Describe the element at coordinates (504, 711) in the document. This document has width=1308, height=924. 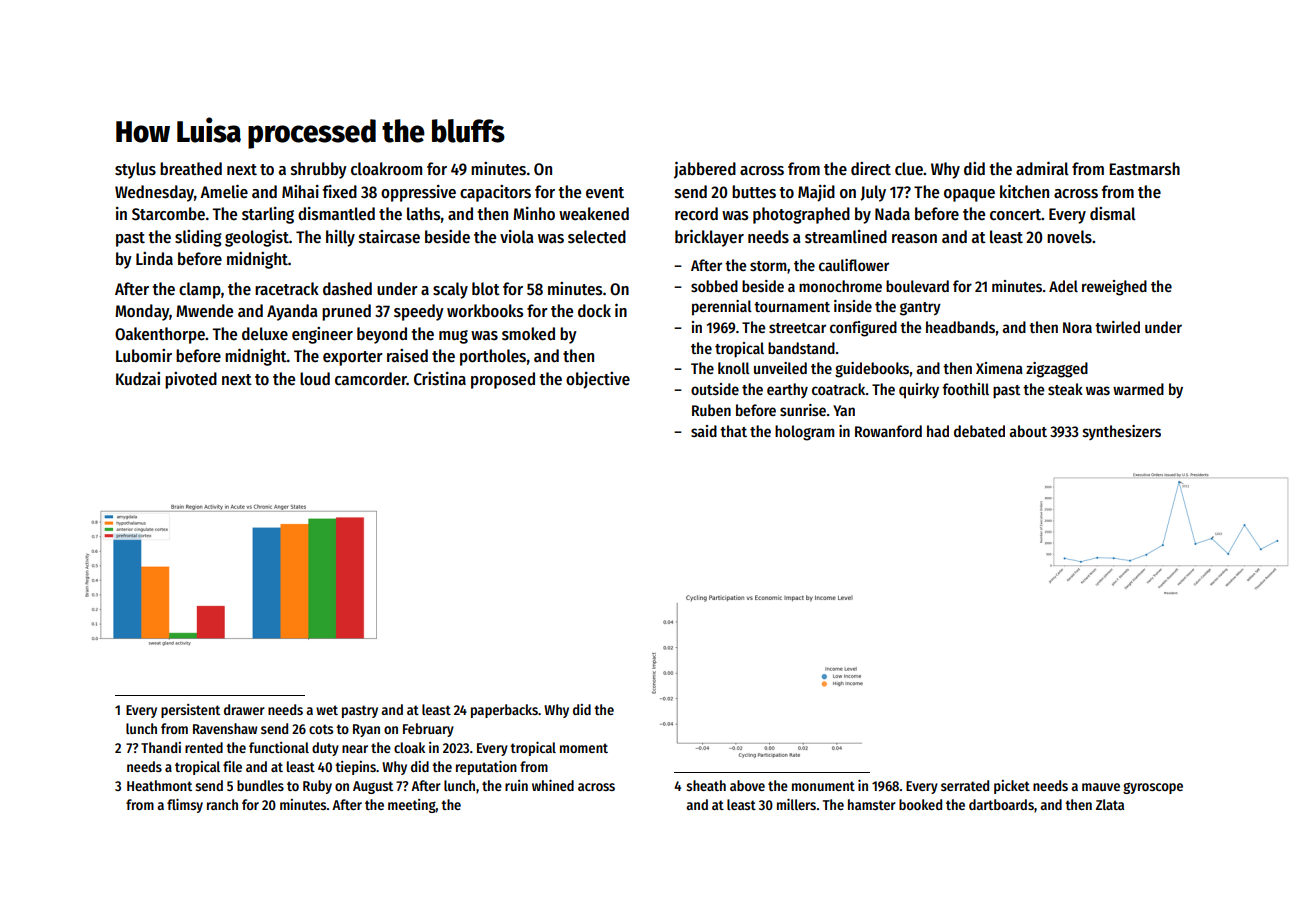
I see `paperbacks` at that location.
